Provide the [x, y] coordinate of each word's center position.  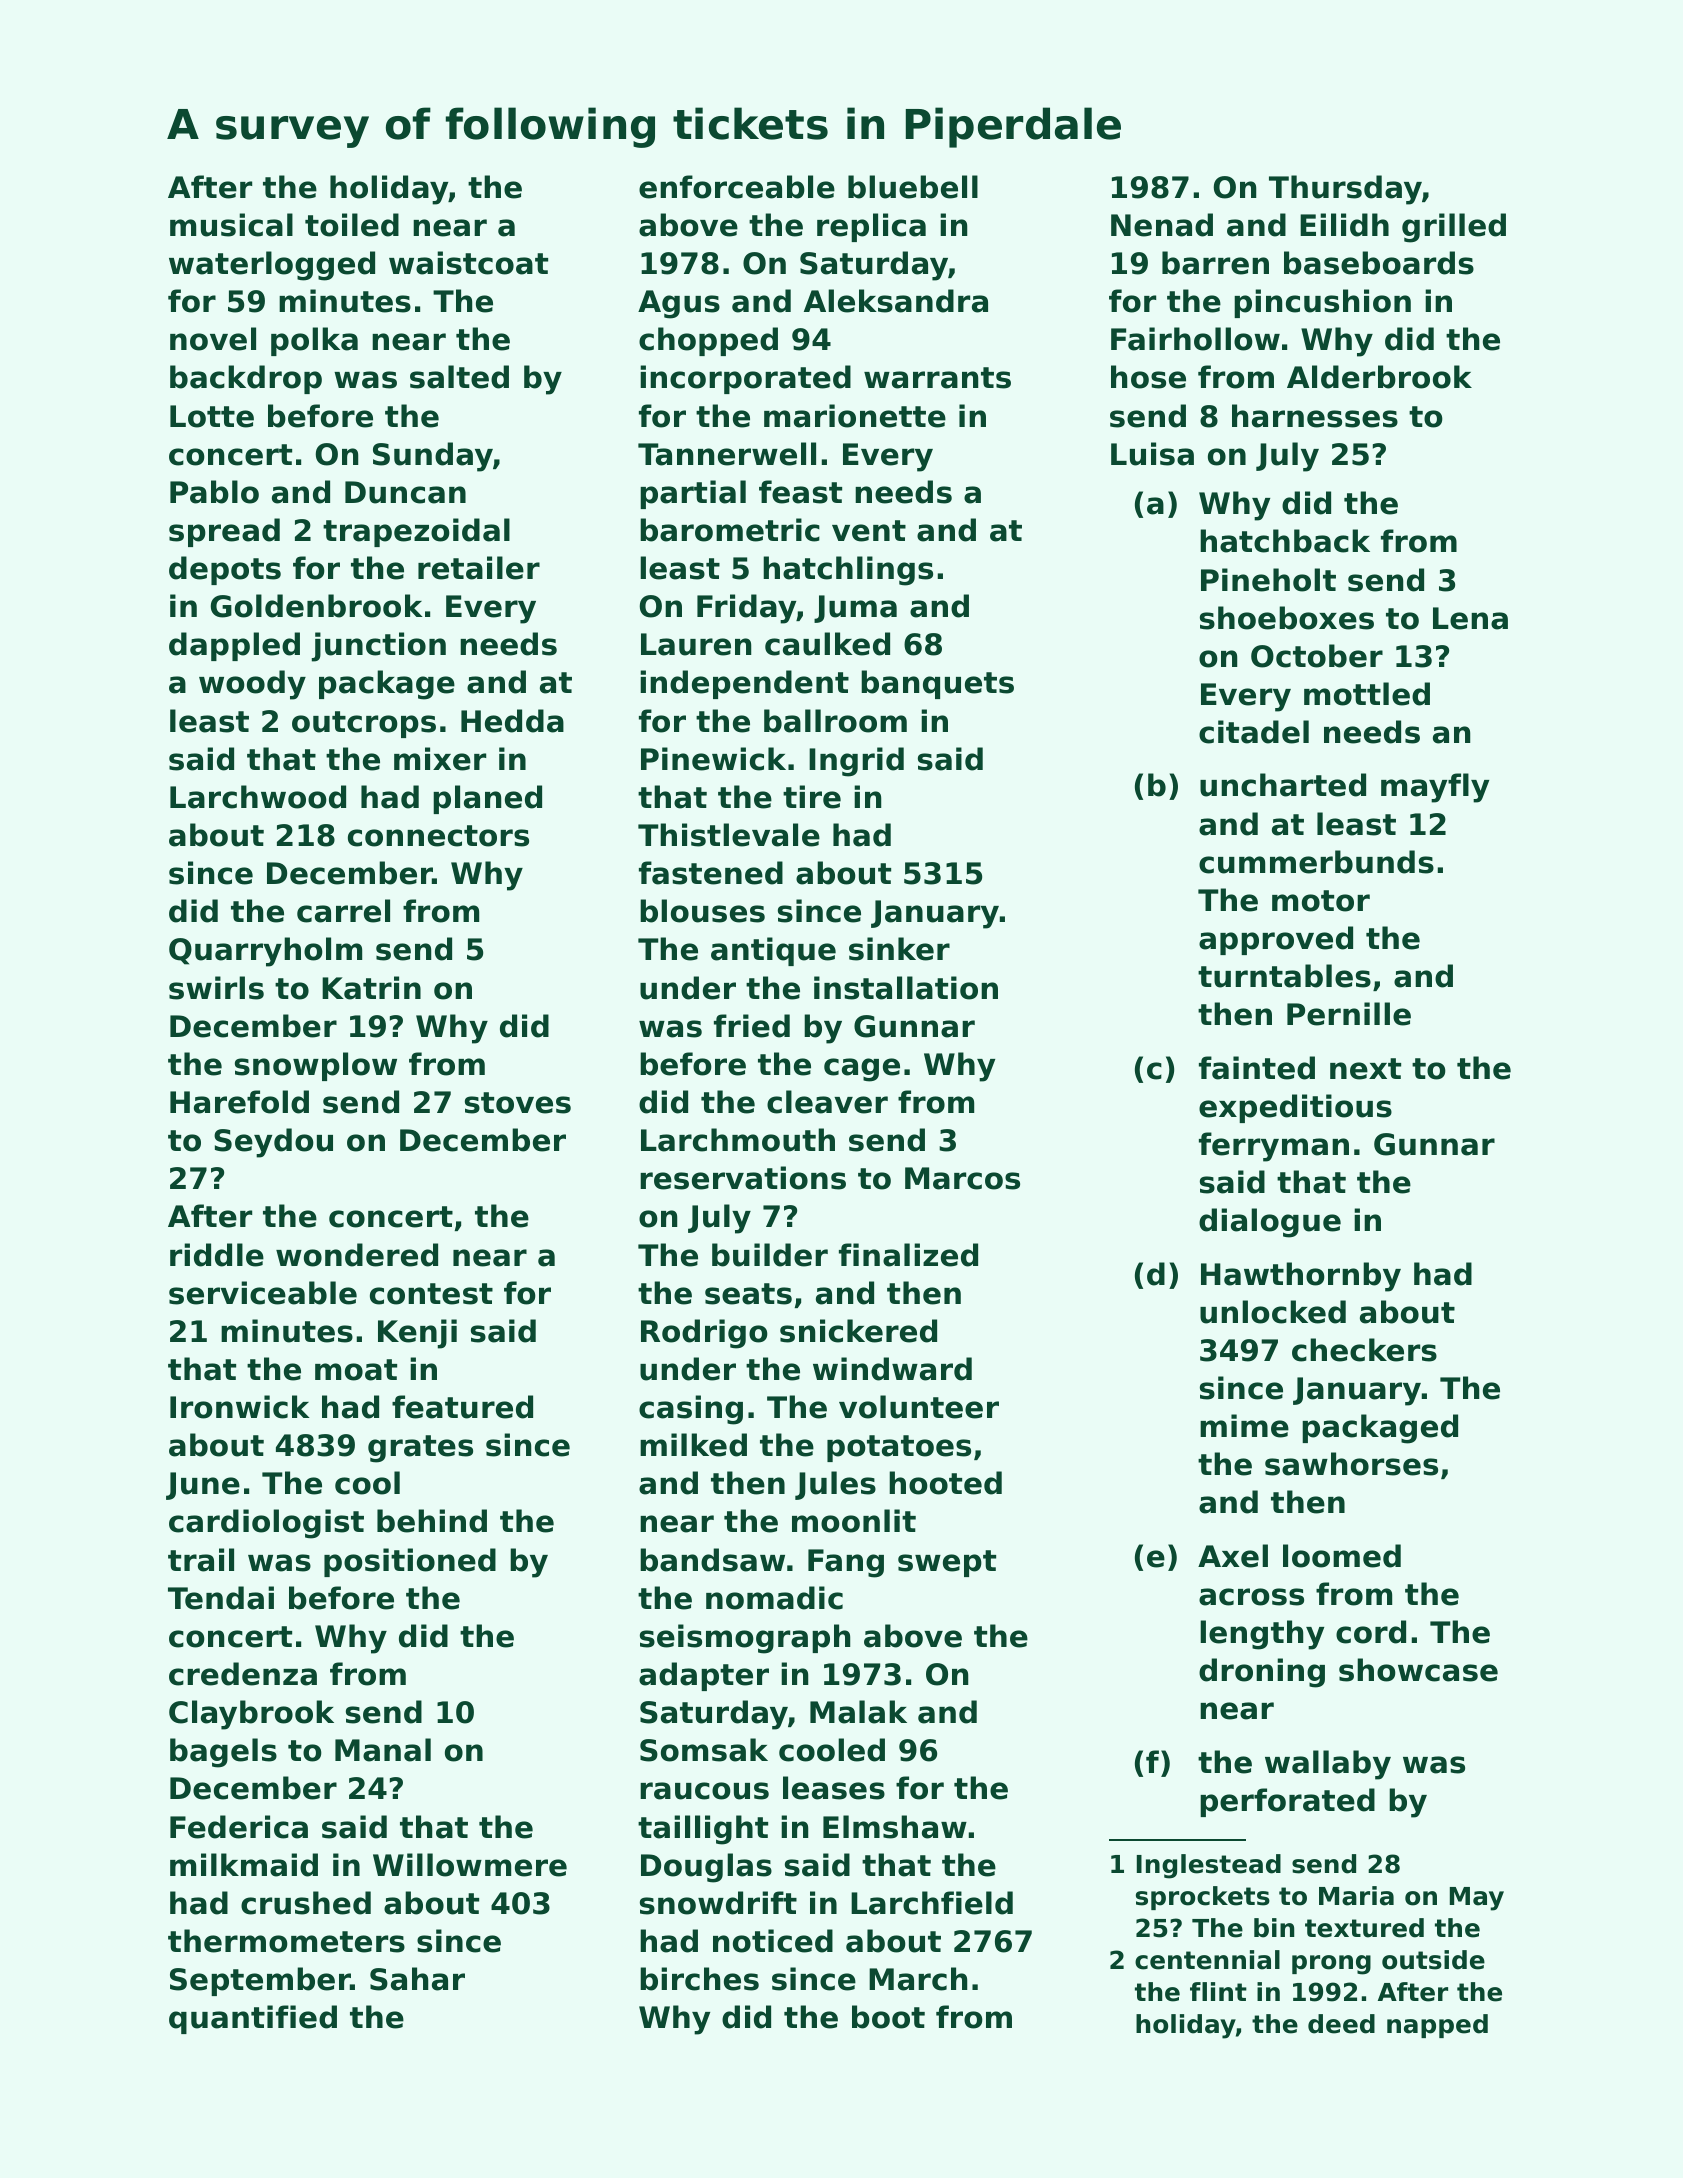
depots [225, 570]
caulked [827, 644]
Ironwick [240, 1407]
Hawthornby [1301, 1277]
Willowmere [470, 1865]
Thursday [1345, 190]
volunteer [919, 1407]
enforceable [737, 187]
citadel [1254, 732]
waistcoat [468, 263]
